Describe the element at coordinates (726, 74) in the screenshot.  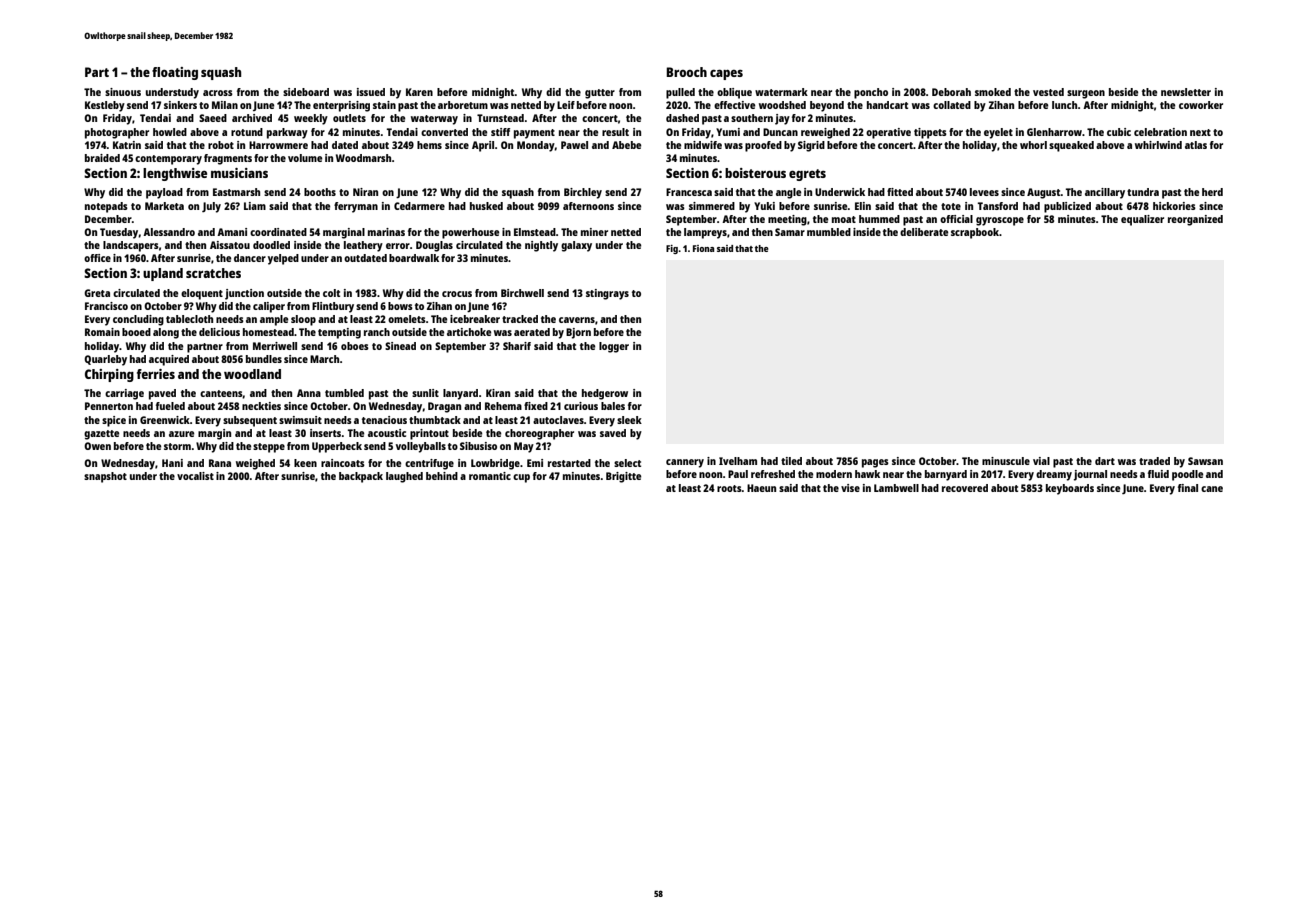
I see `capes` at that location.
